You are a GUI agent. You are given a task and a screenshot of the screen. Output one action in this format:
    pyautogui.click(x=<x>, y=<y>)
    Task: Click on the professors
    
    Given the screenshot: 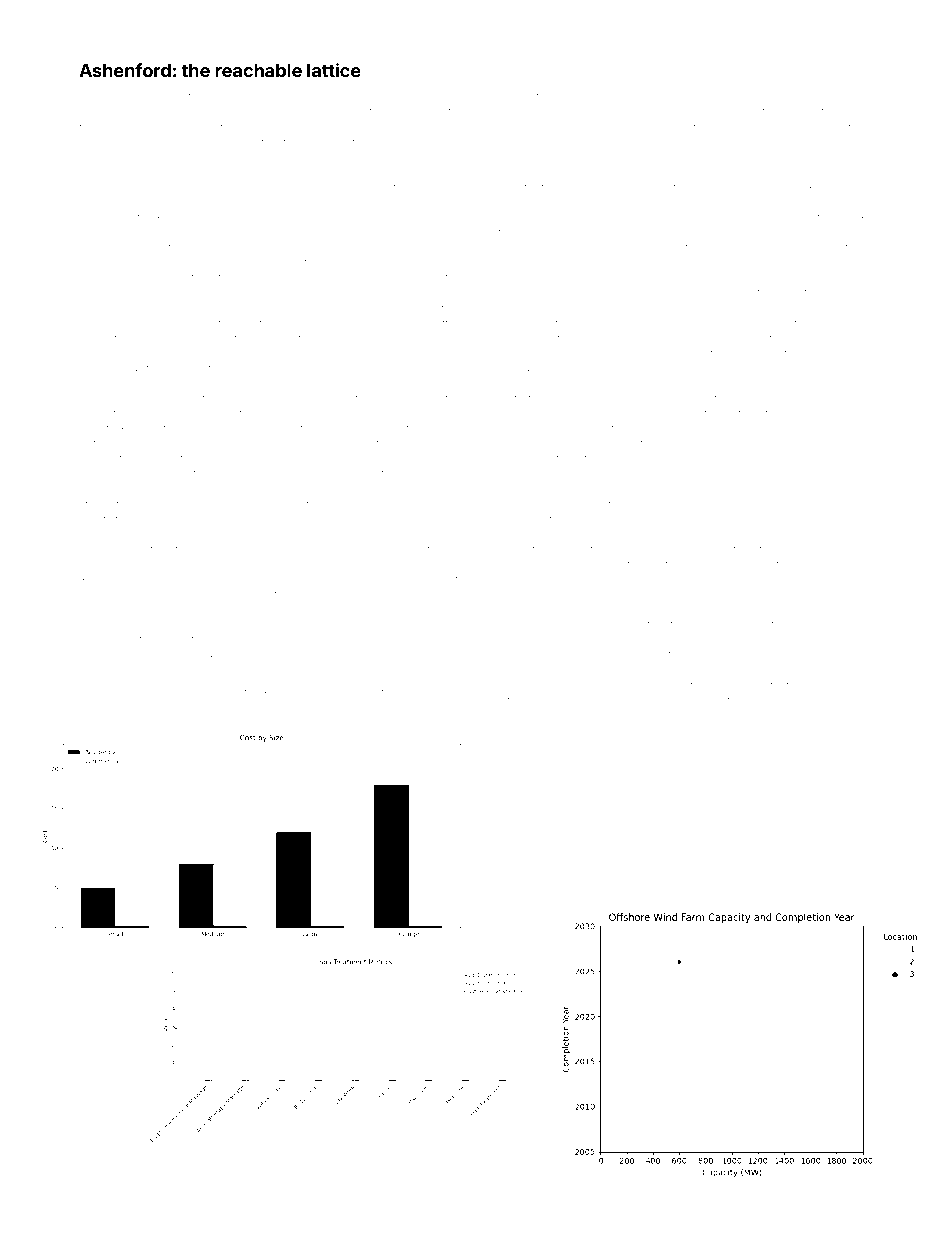 What is the action you would take?
    pyautogui.click(x=565, y=323)
